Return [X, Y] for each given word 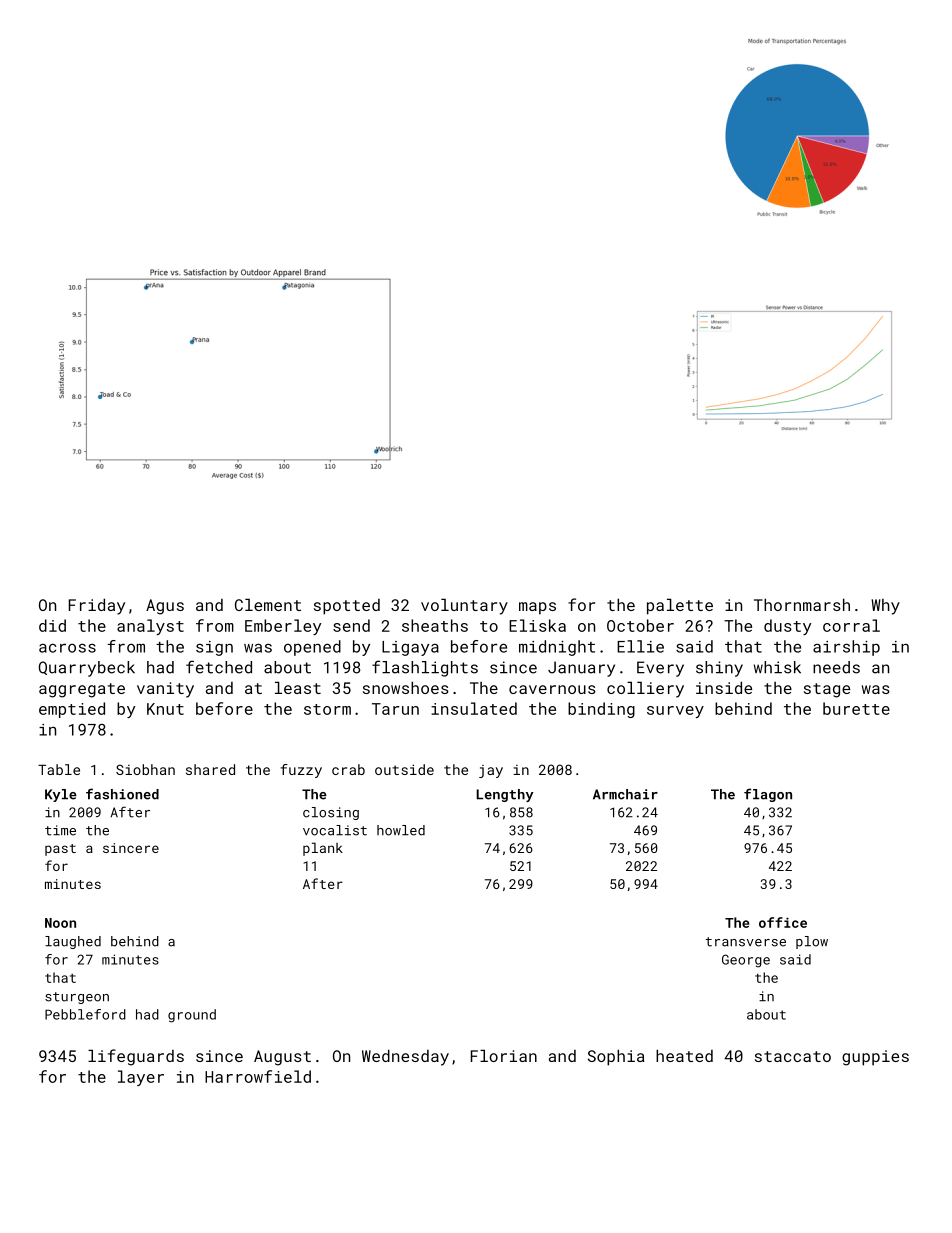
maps [537, 608]
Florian [504, 1055]
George [746, 961]
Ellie [640, 646]
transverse [745, 942]
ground [192, 1016]
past [60, 850]
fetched [219, 667]
